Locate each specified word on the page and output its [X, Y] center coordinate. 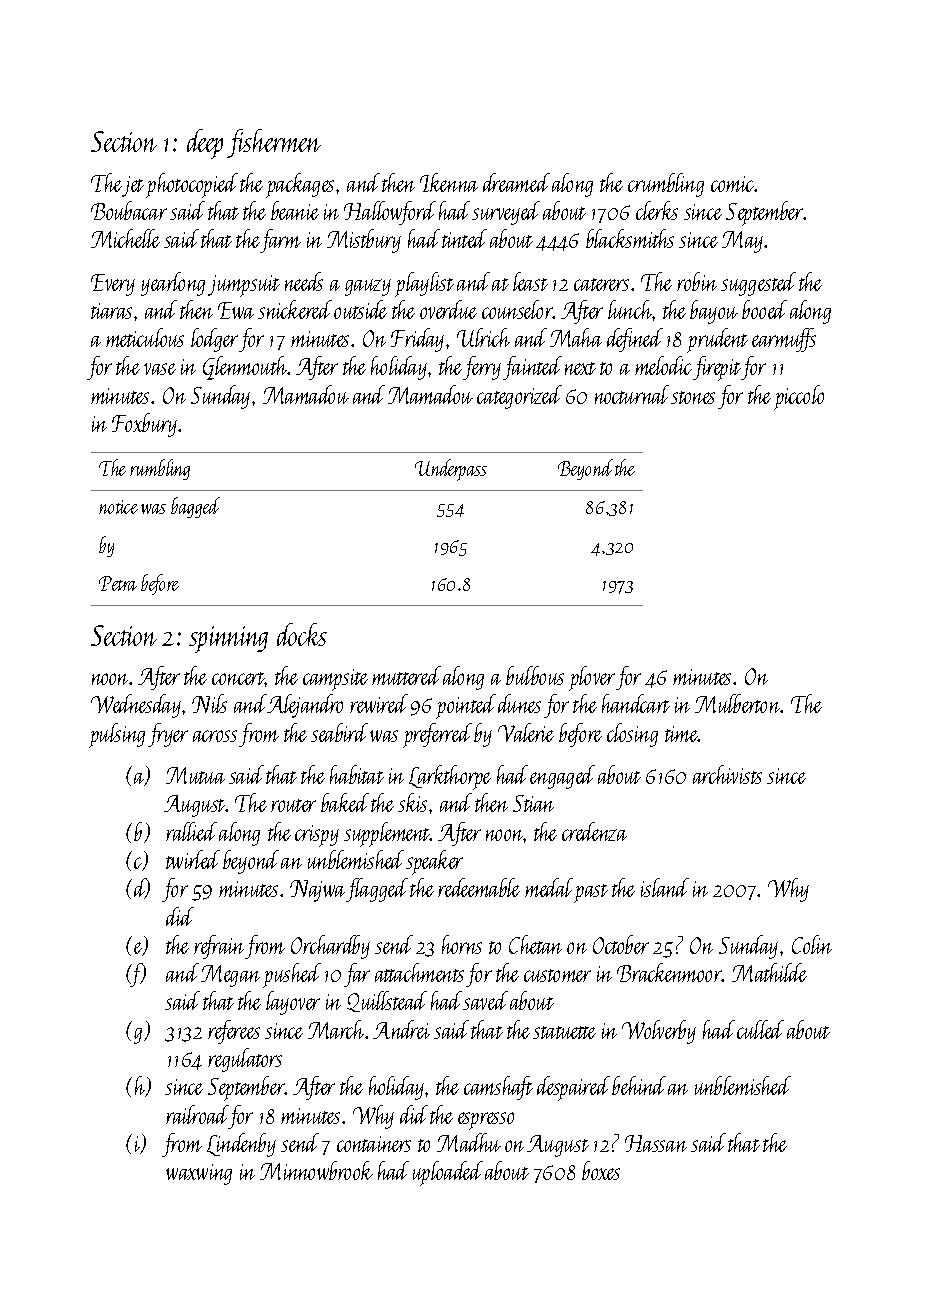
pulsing [117, 735]
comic [733, 184]
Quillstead [387, 1001]
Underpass [451, 470]
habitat [357, 774]
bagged [195, 507]
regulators [245, 1060]
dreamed [516, 182]
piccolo [799, 397]
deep [205, 144]
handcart [636, 703]
